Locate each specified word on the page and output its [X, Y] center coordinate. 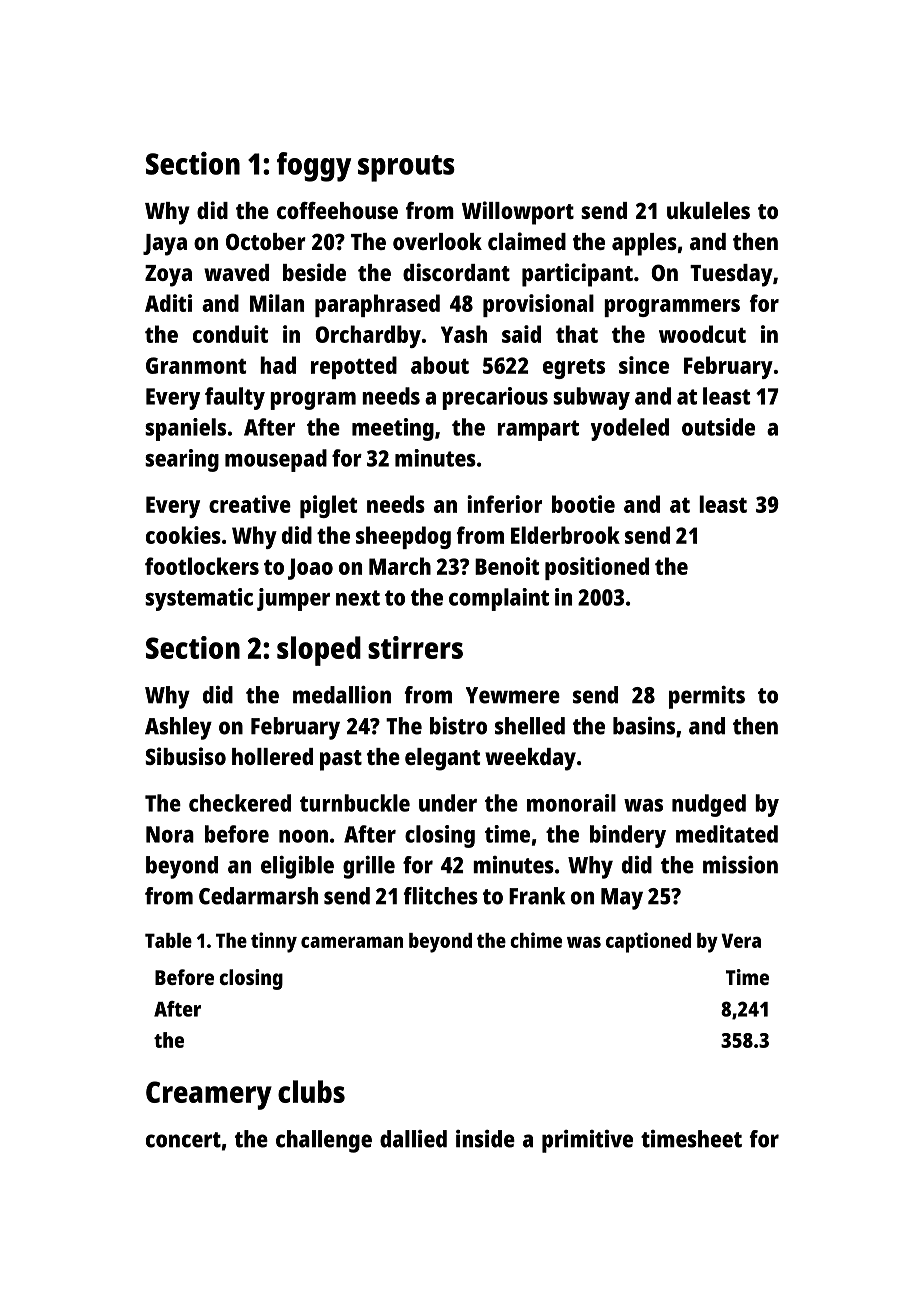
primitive [587, 1141]
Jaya [165, 245]
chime [536, 940]
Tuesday [731, 275]
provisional [538, 305]
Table [168, 940]
